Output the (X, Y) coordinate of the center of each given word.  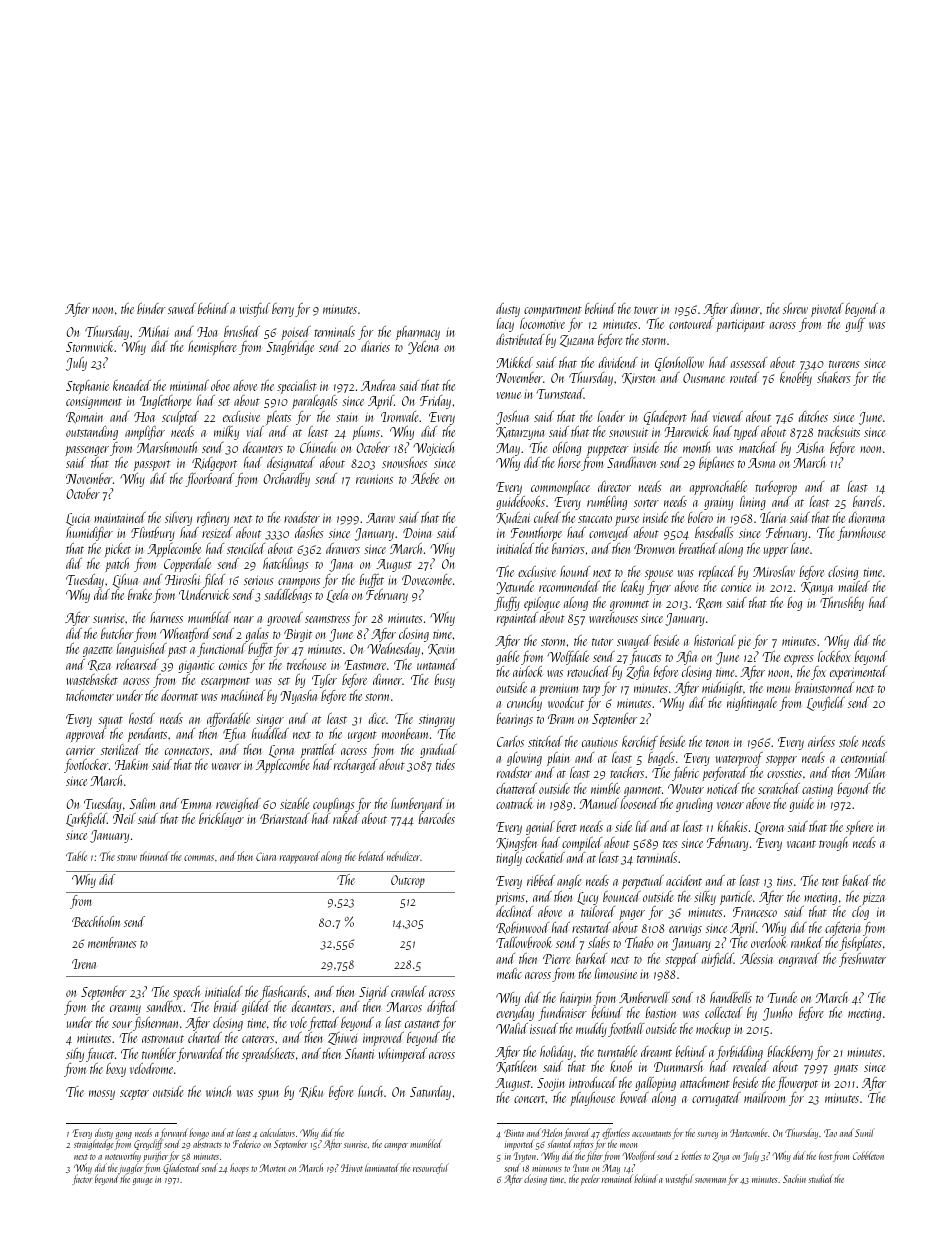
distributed (520, 339)
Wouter (686, 789)
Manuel (599, 803)
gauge (143, 1181)
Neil (124, 818)
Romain (84, 417)
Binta (514, 1133)
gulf (855, 325)
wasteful (680, 1179)
